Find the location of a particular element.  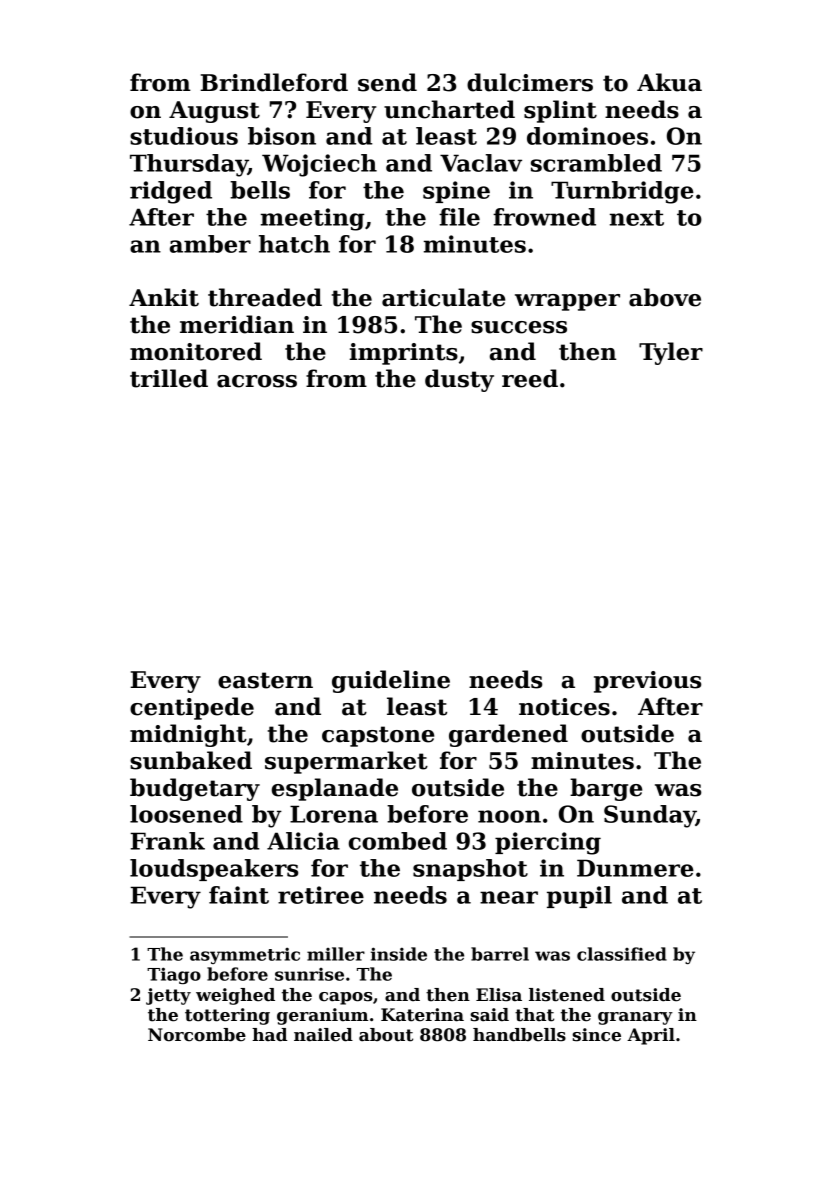

Norcombe is located at coordinates (197, 1035).
